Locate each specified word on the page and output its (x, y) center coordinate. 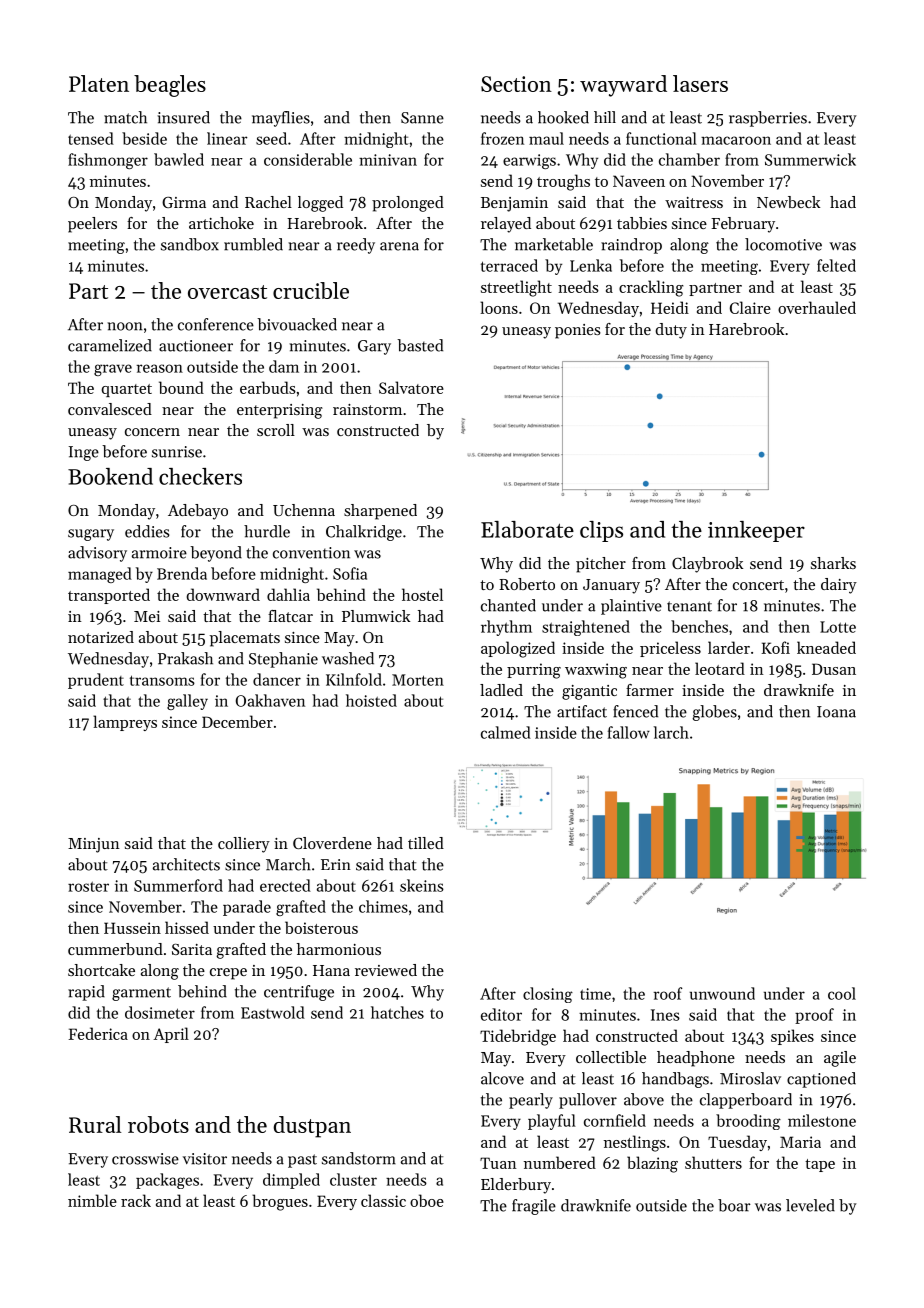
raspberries (768, 119)
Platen (99, 83)
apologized (518, 649)
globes (714, 713)
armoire (159, 553)
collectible (611, 1057)
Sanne (422, 118)
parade (247, 908)
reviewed (386, 970)
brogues (280, 1202)
